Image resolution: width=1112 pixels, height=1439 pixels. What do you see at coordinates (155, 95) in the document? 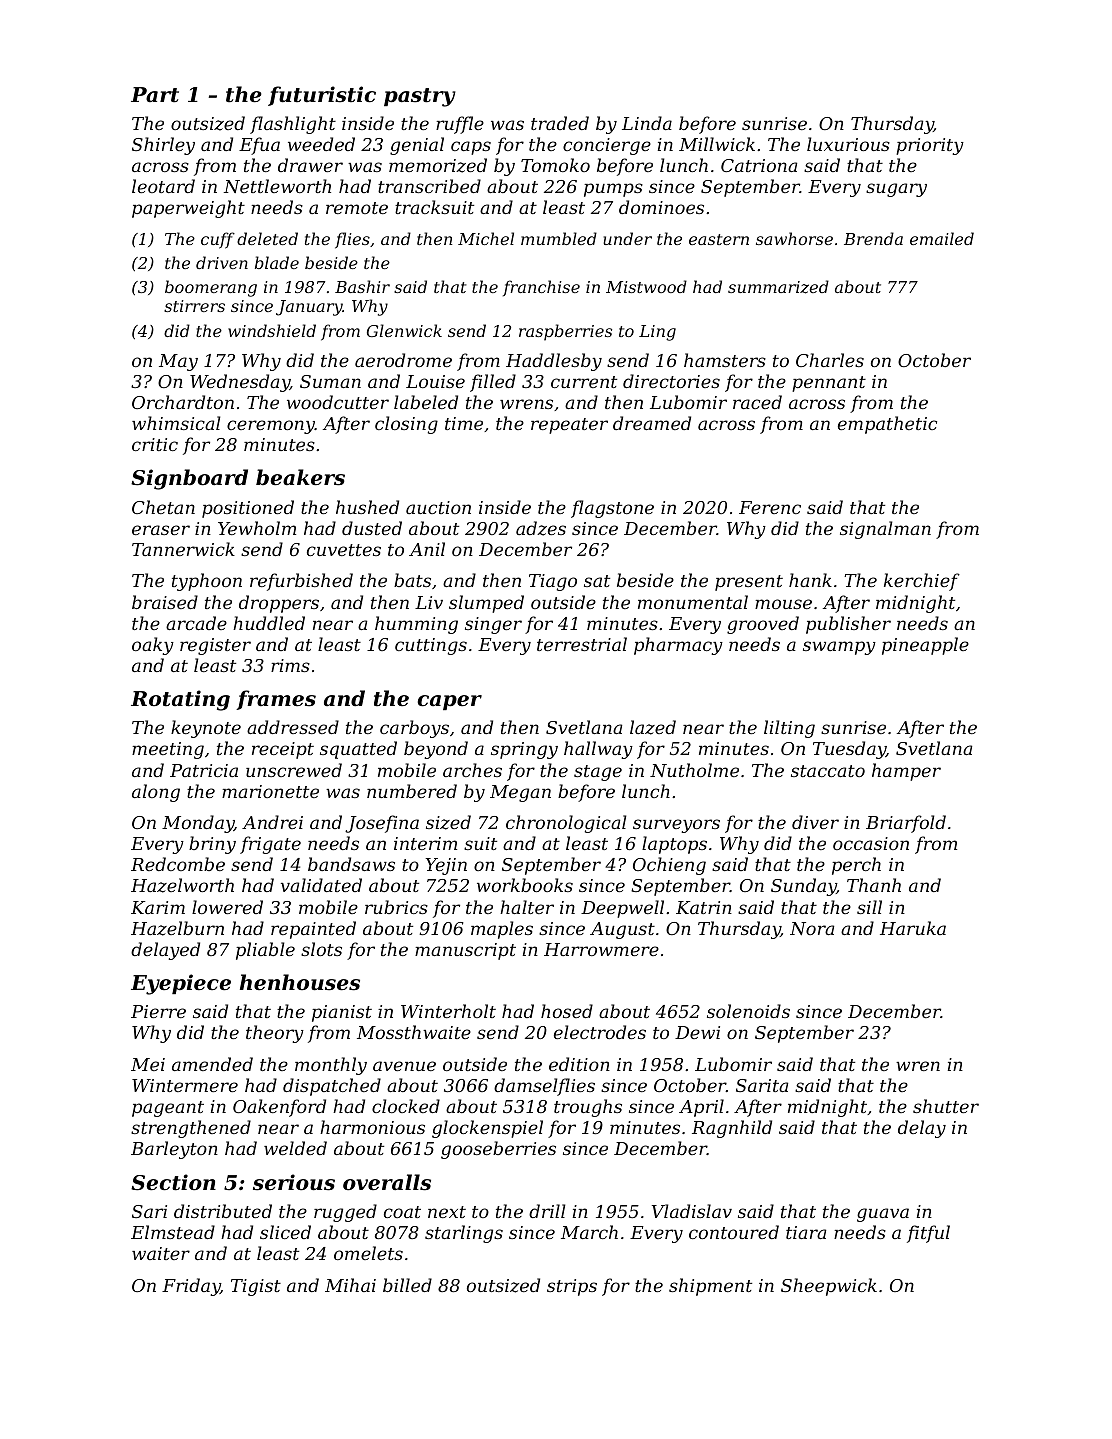
I see `Part` at bounding box center [155, 95].
